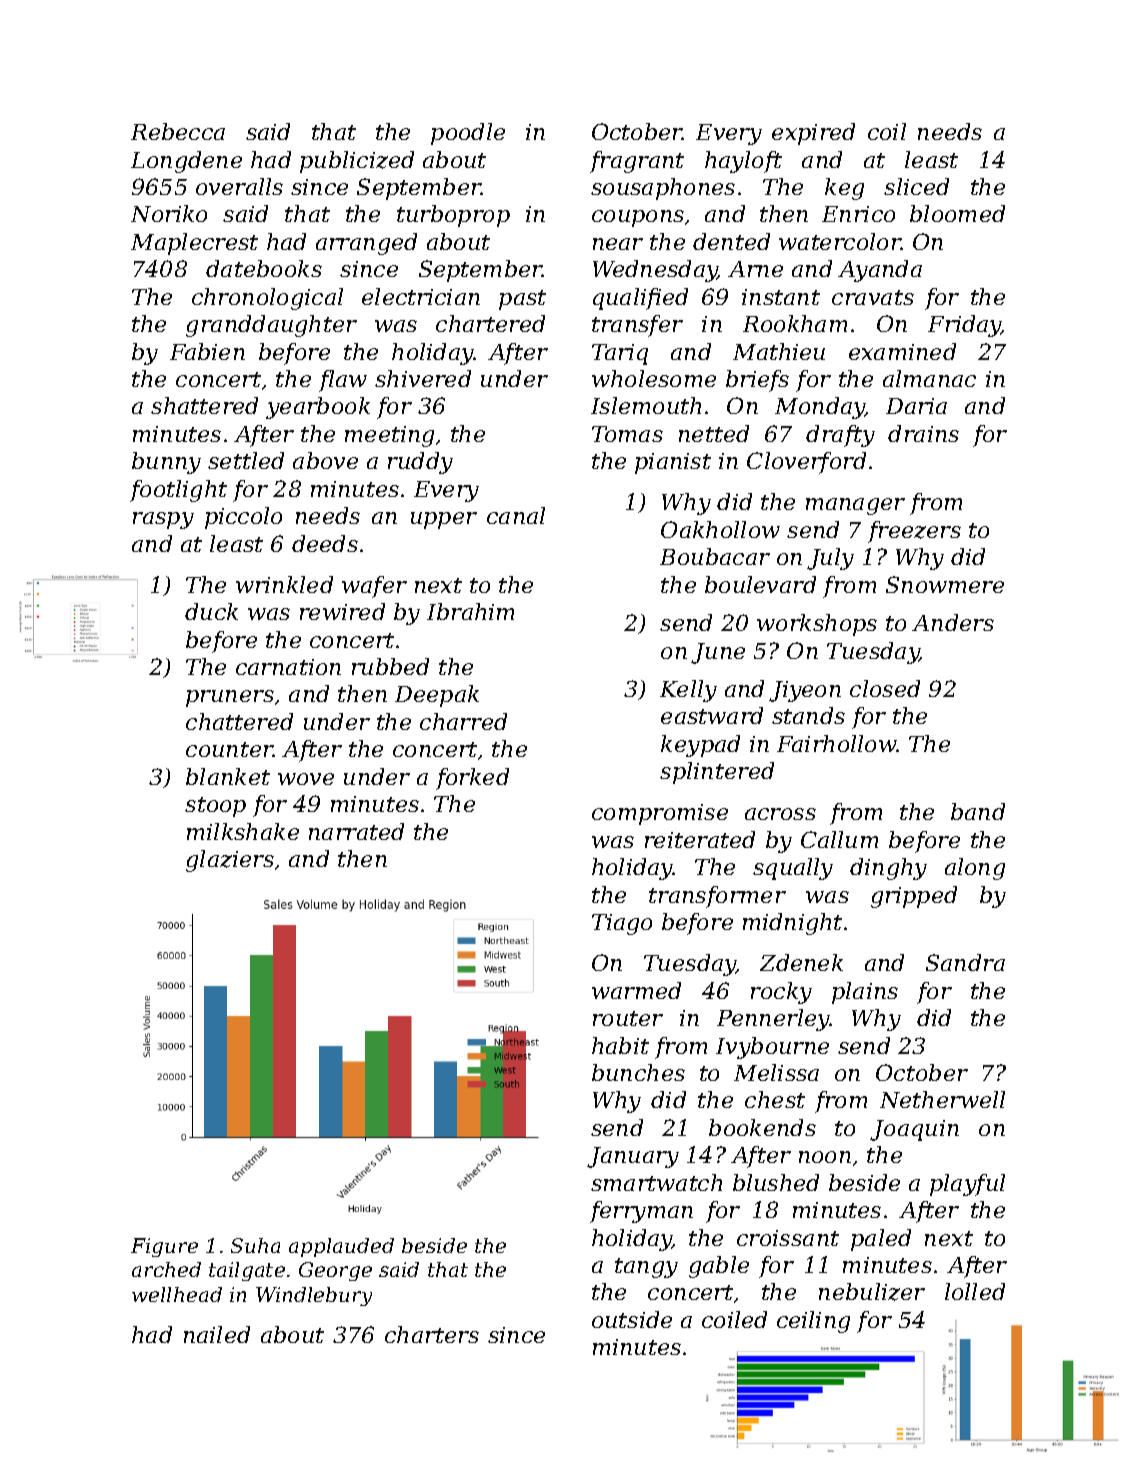  I want to click on wrinkled, so click(284, 584).
